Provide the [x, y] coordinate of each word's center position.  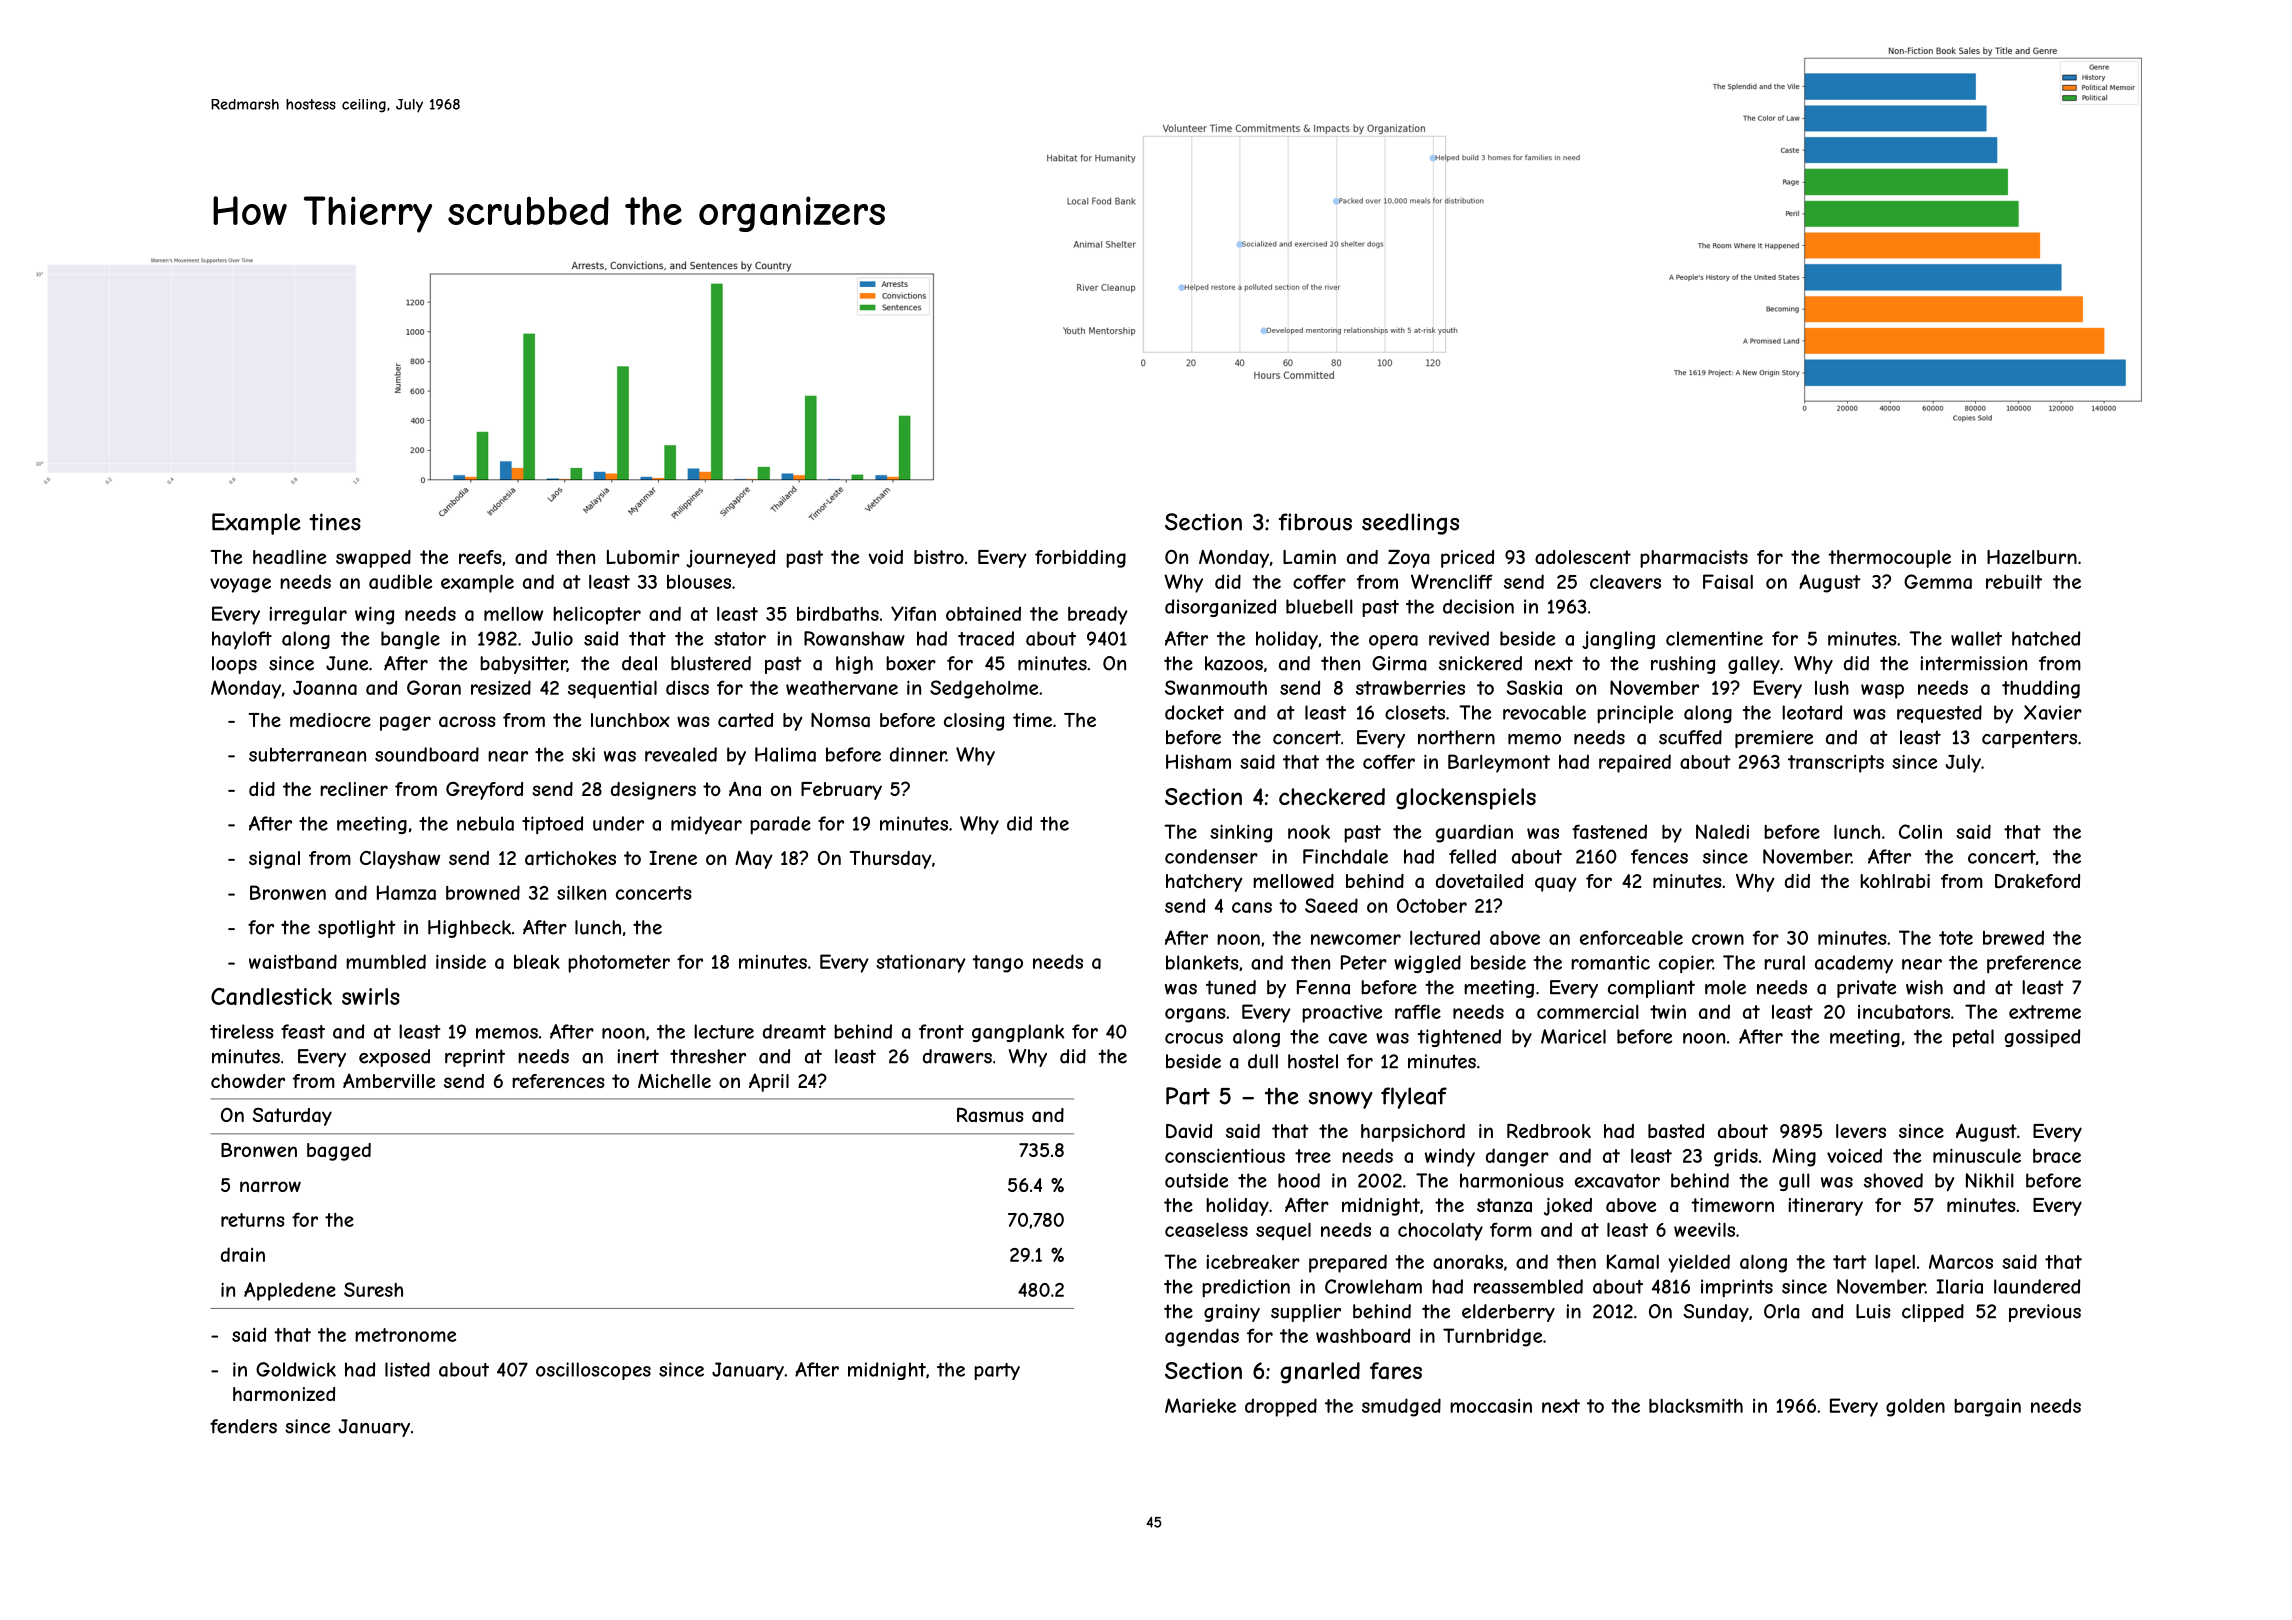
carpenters [2029, 739]
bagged [339, 1152]
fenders [243, 1426]
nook [1309, 832]
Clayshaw [400, 860]
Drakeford [2037, 881]
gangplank [1018, 1033]
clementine [1714, 638]
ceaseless [1206, 1230]
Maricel [1573, 1036]
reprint [475, 1058]
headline [289, 557]
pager [405, 723]
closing [974, 722]
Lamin [1309, 557]
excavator [1617, 1181]
